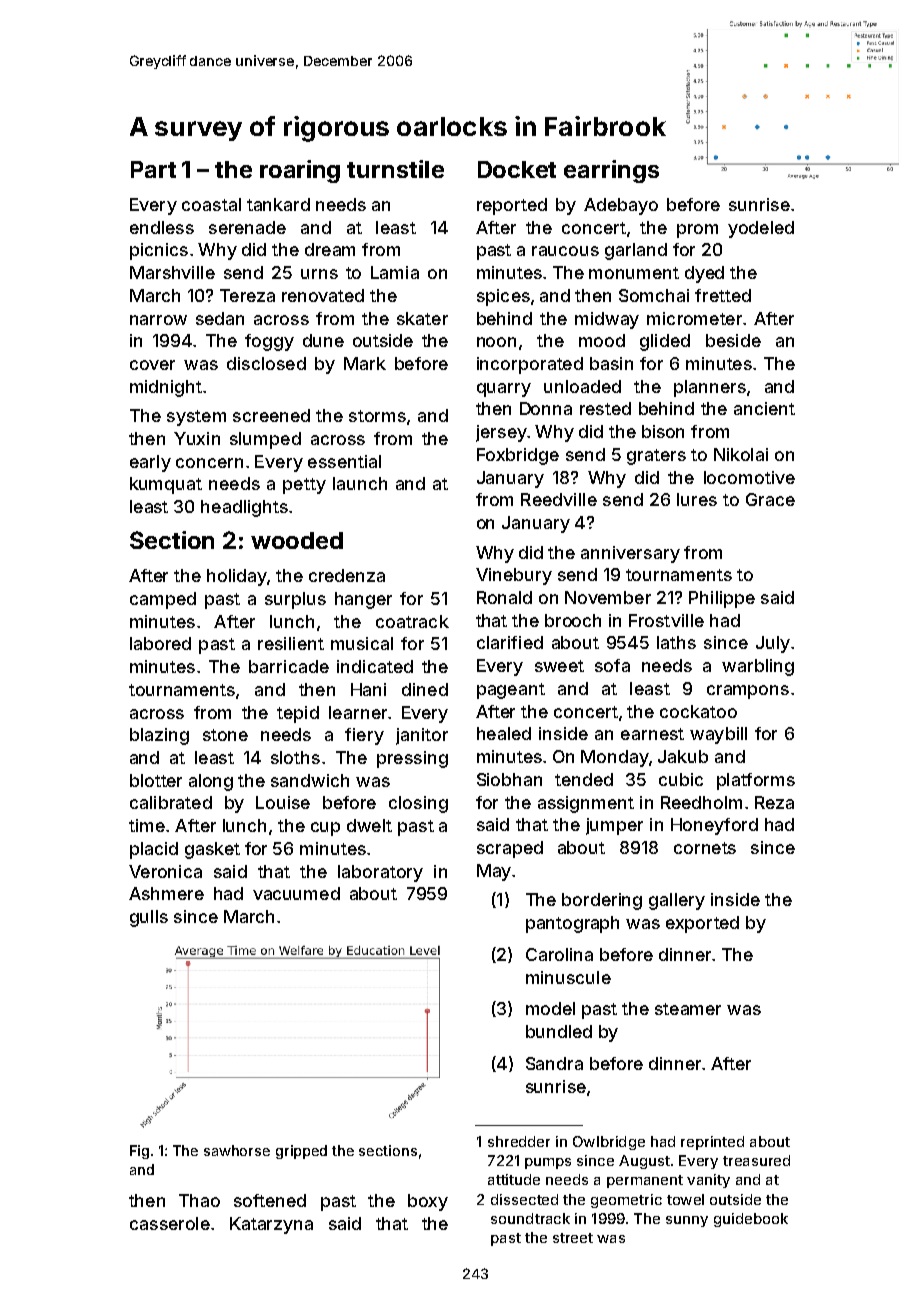  Describe the element at coordinates (550, 1008) in the screenshot. I see `model` at that location.
